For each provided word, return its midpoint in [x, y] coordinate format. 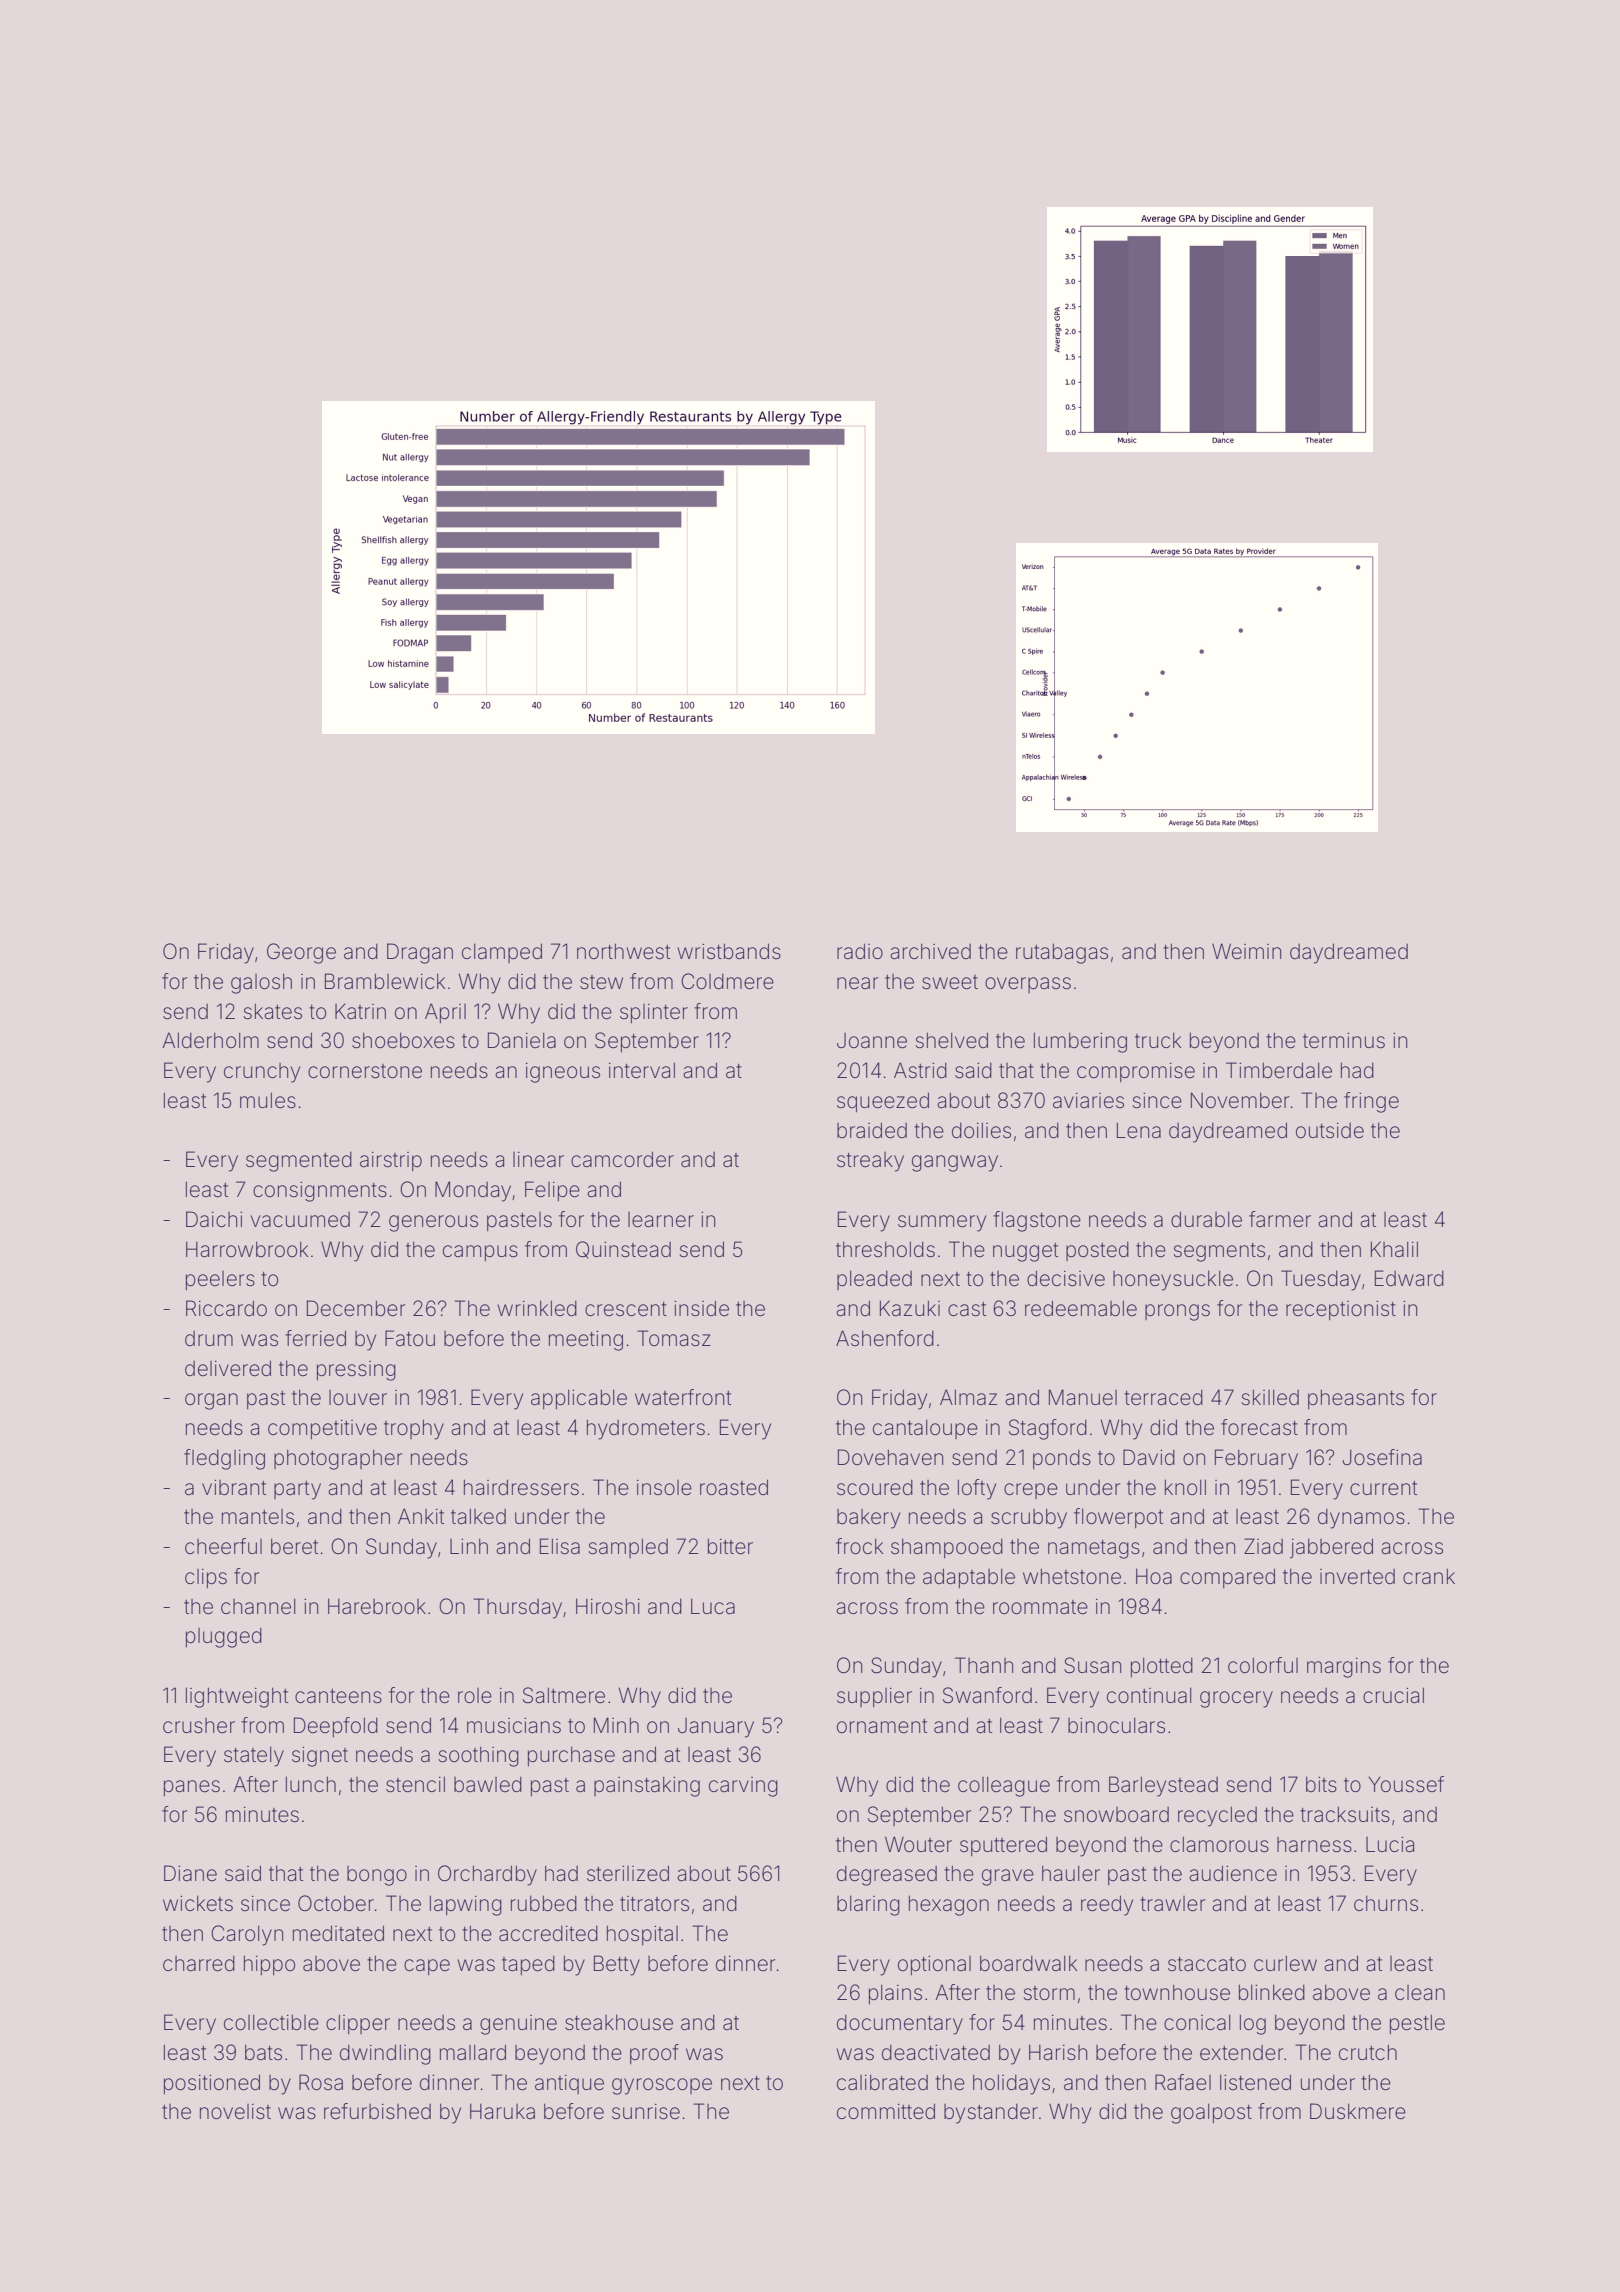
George [301, 953]
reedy [1107, 1905]
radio [860, 951]
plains [895, 1994]
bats [263, 2052]
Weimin [1246, 951]
